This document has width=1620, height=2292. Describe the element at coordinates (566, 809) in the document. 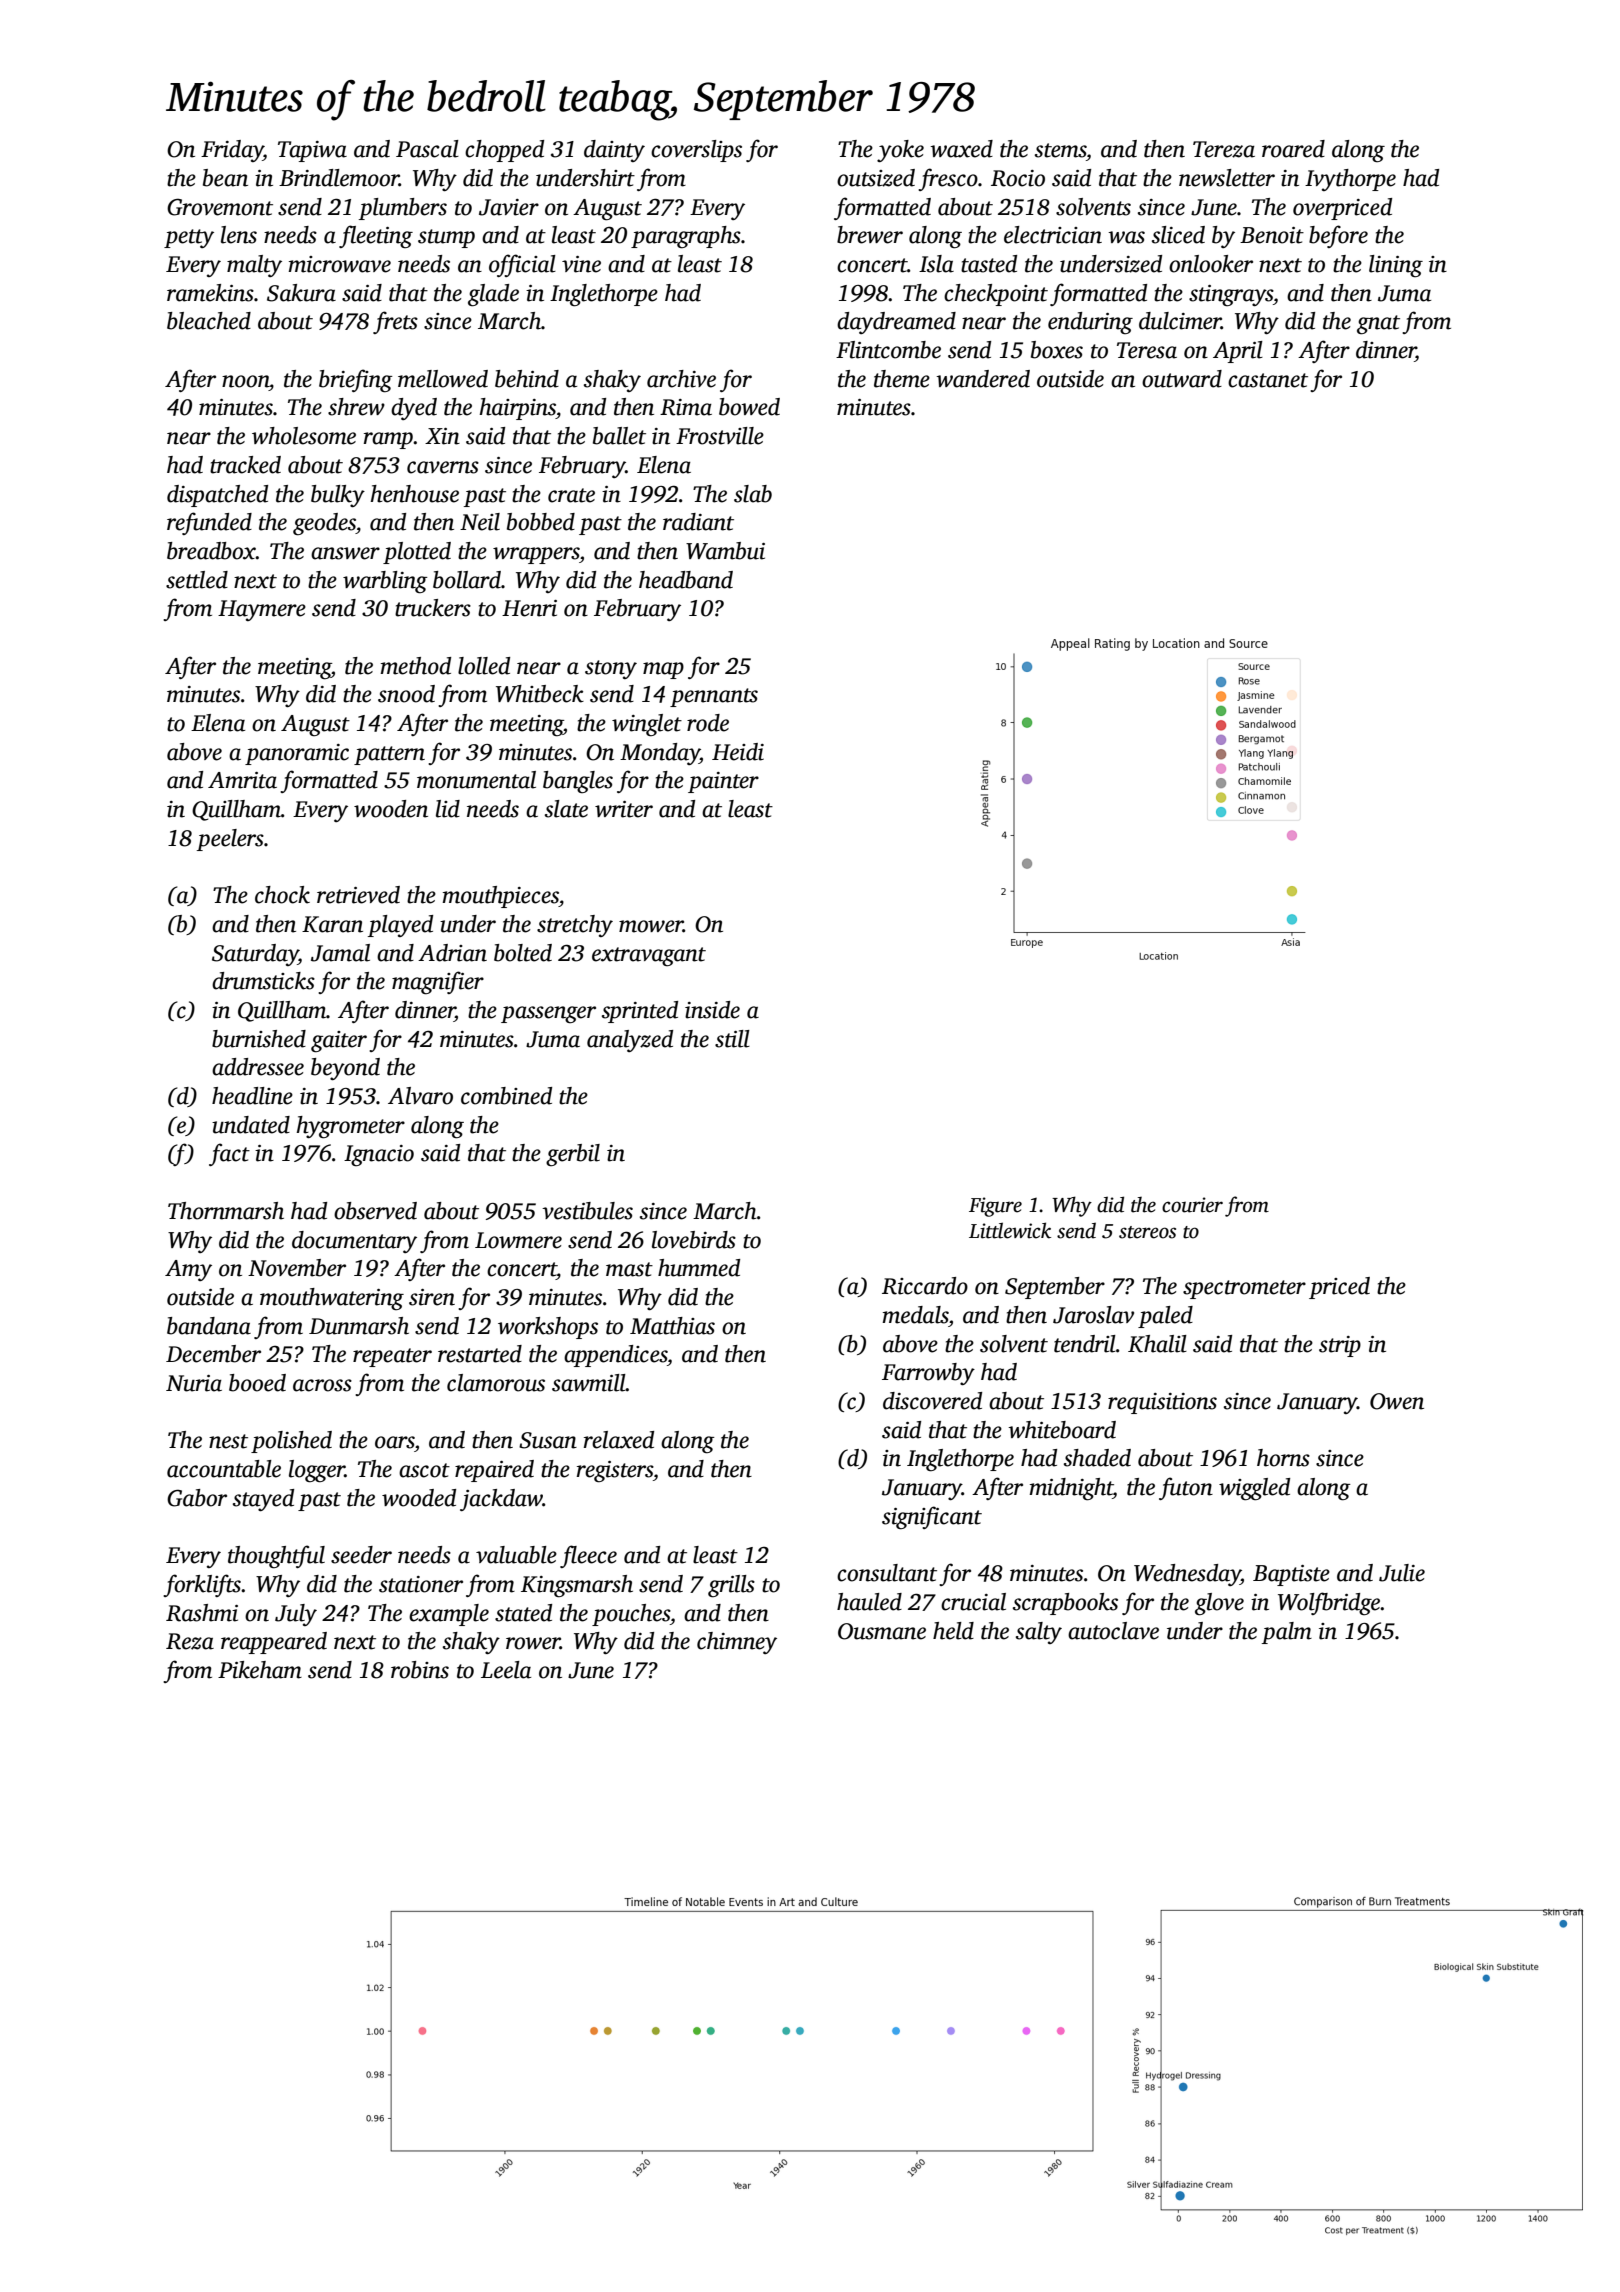

I see `slate` at that location.
